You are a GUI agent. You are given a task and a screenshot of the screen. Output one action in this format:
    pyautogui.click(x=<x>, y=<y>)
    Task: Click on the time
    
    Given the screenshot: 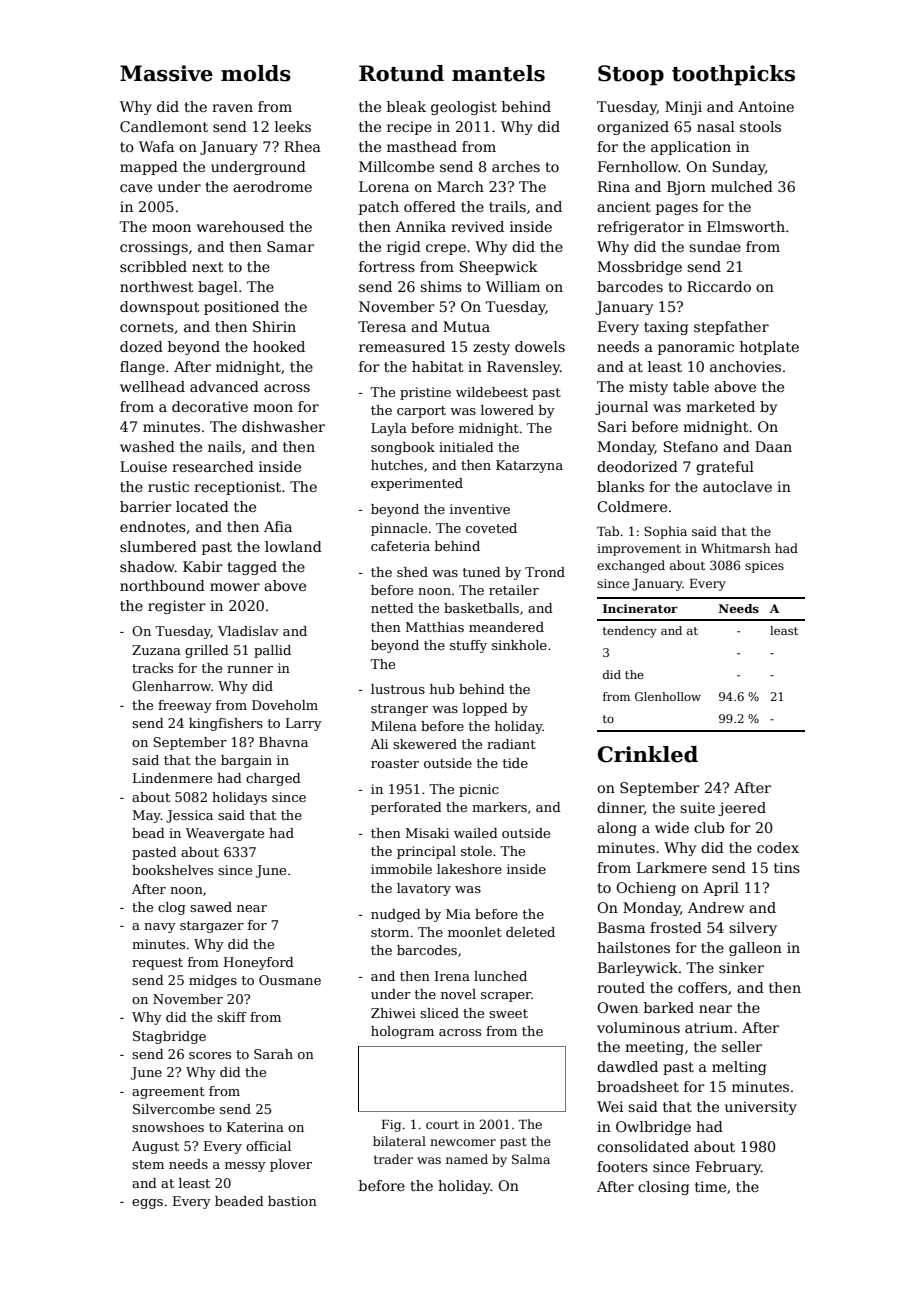 What is the action you would take?
    pyautogui.click(x=710, y=1186)
